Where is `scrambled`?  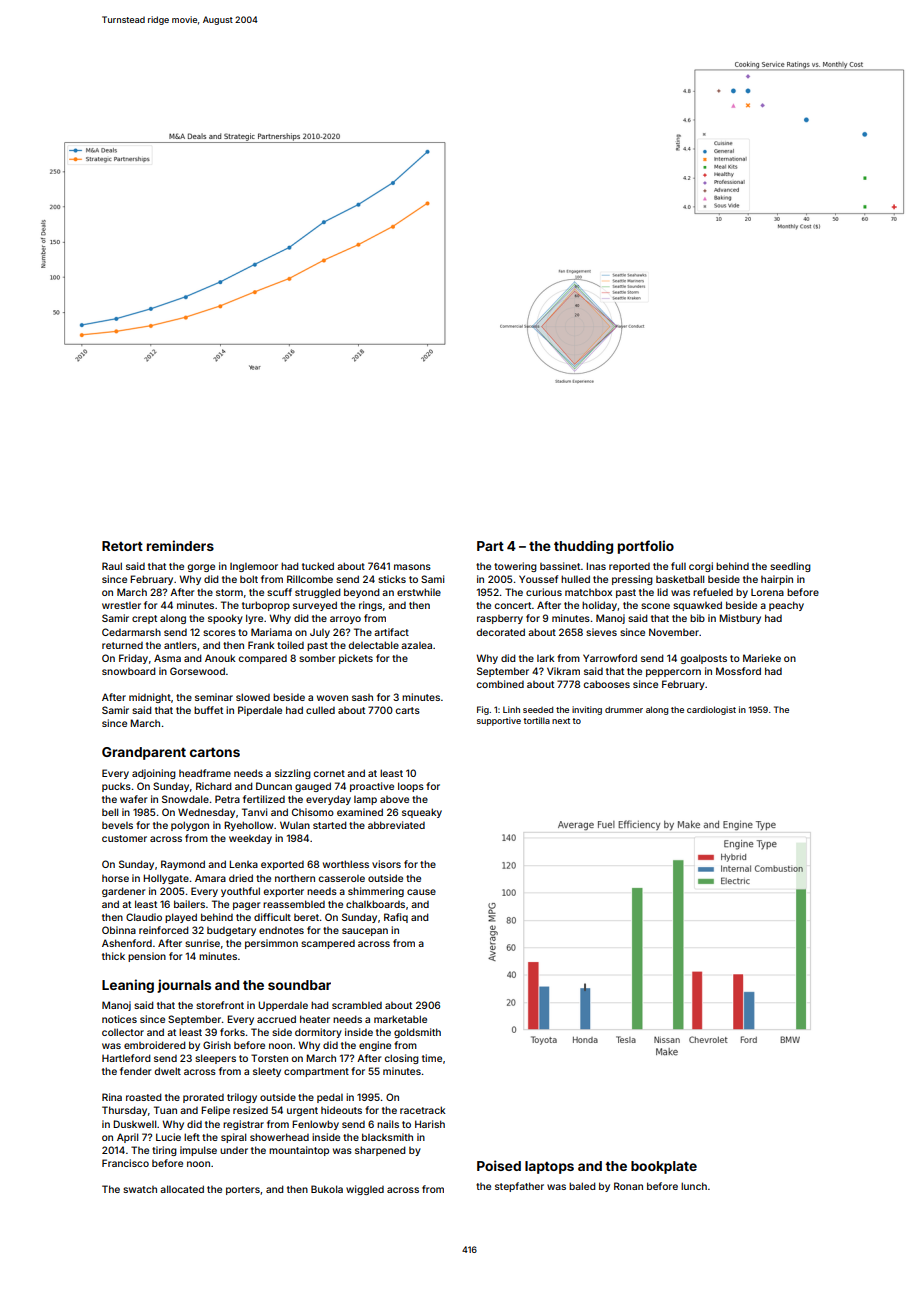 scrambled is located at coordinates (357, 1005).
